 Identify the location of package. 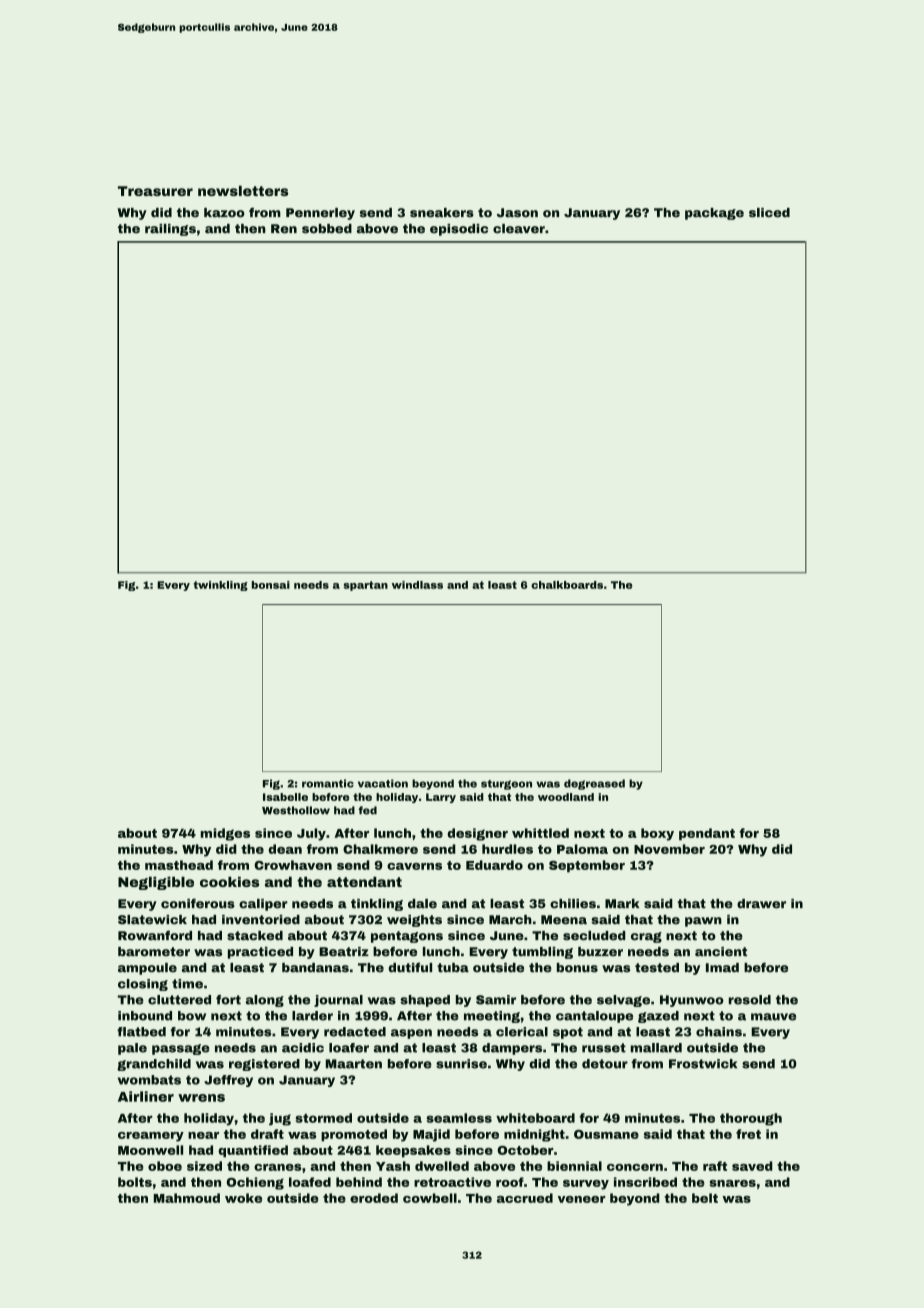
(714, 214).
